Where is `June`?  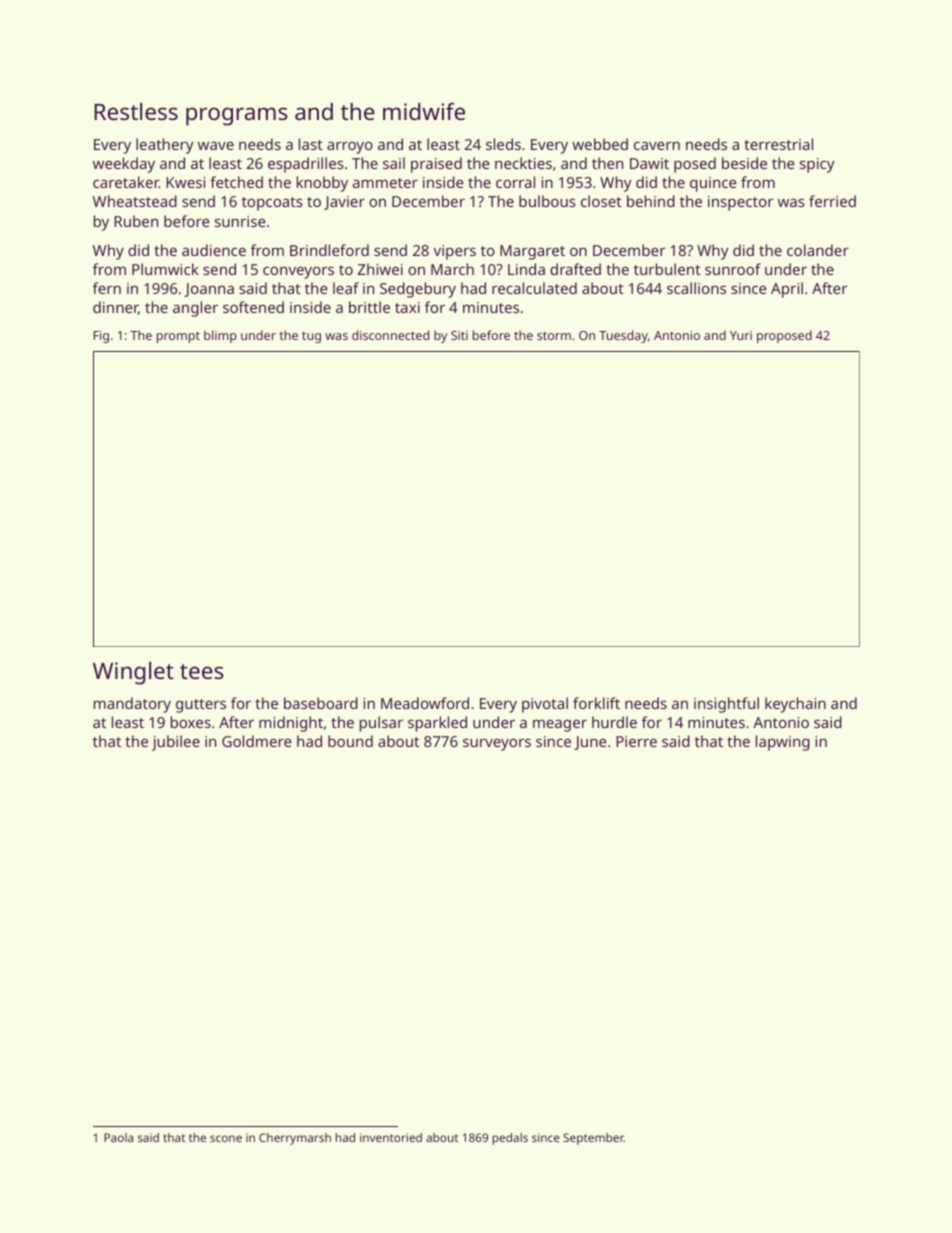 June is located at coordinates (590, 743).
